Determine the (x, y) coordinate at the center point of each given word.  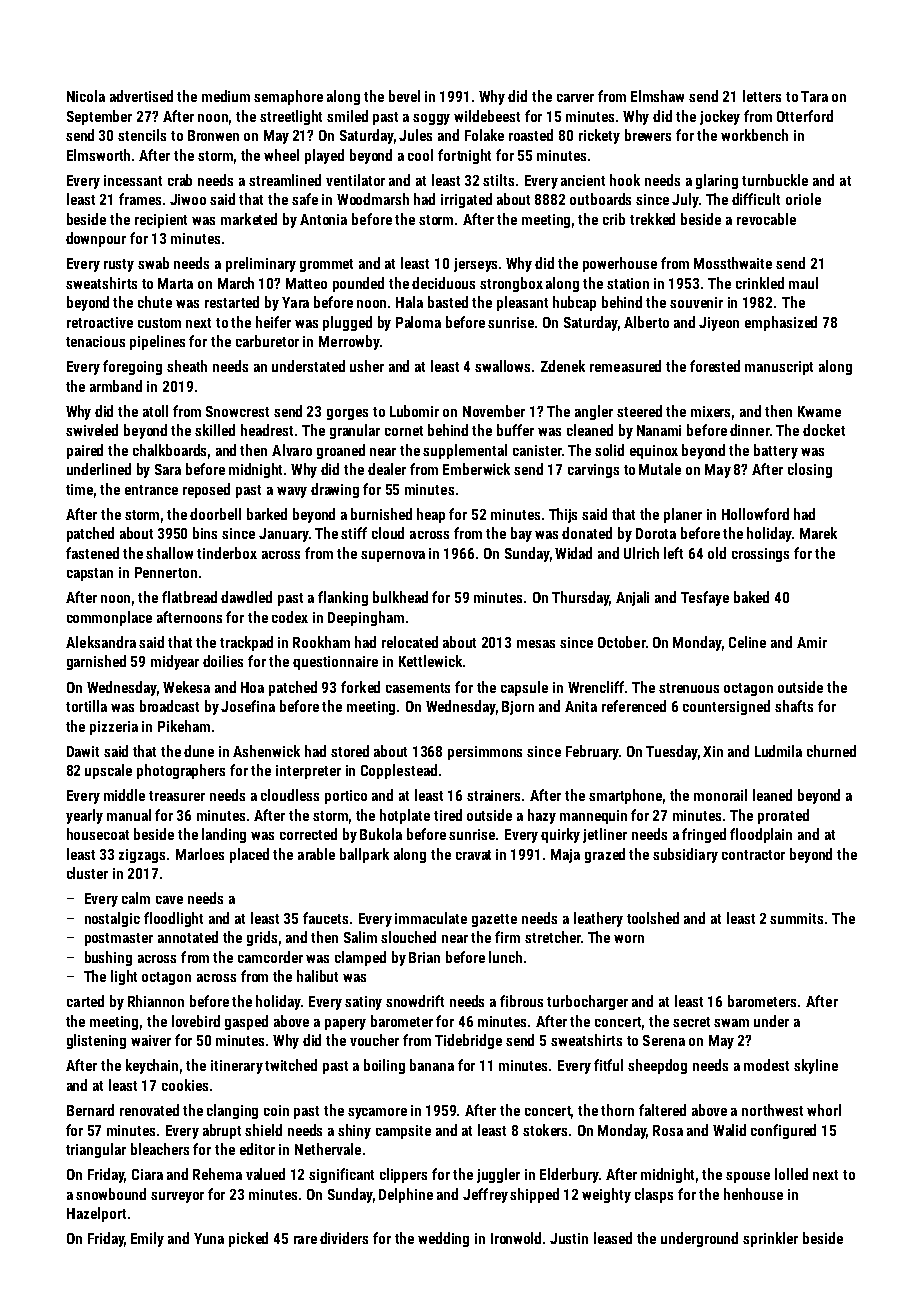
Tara (814, 96)
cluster (87, 873)
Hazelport (96, 1214)
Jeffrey (485, 1195)
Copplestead (399, 771)
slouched (408, 937)
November (494, 411)
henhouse (753, 1194)
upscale (108, 771)
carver (575, 98)
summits (796, 918)
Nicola (86, 96)
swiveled (92, 430)
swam (731, 1023)
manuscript (779, 368)
